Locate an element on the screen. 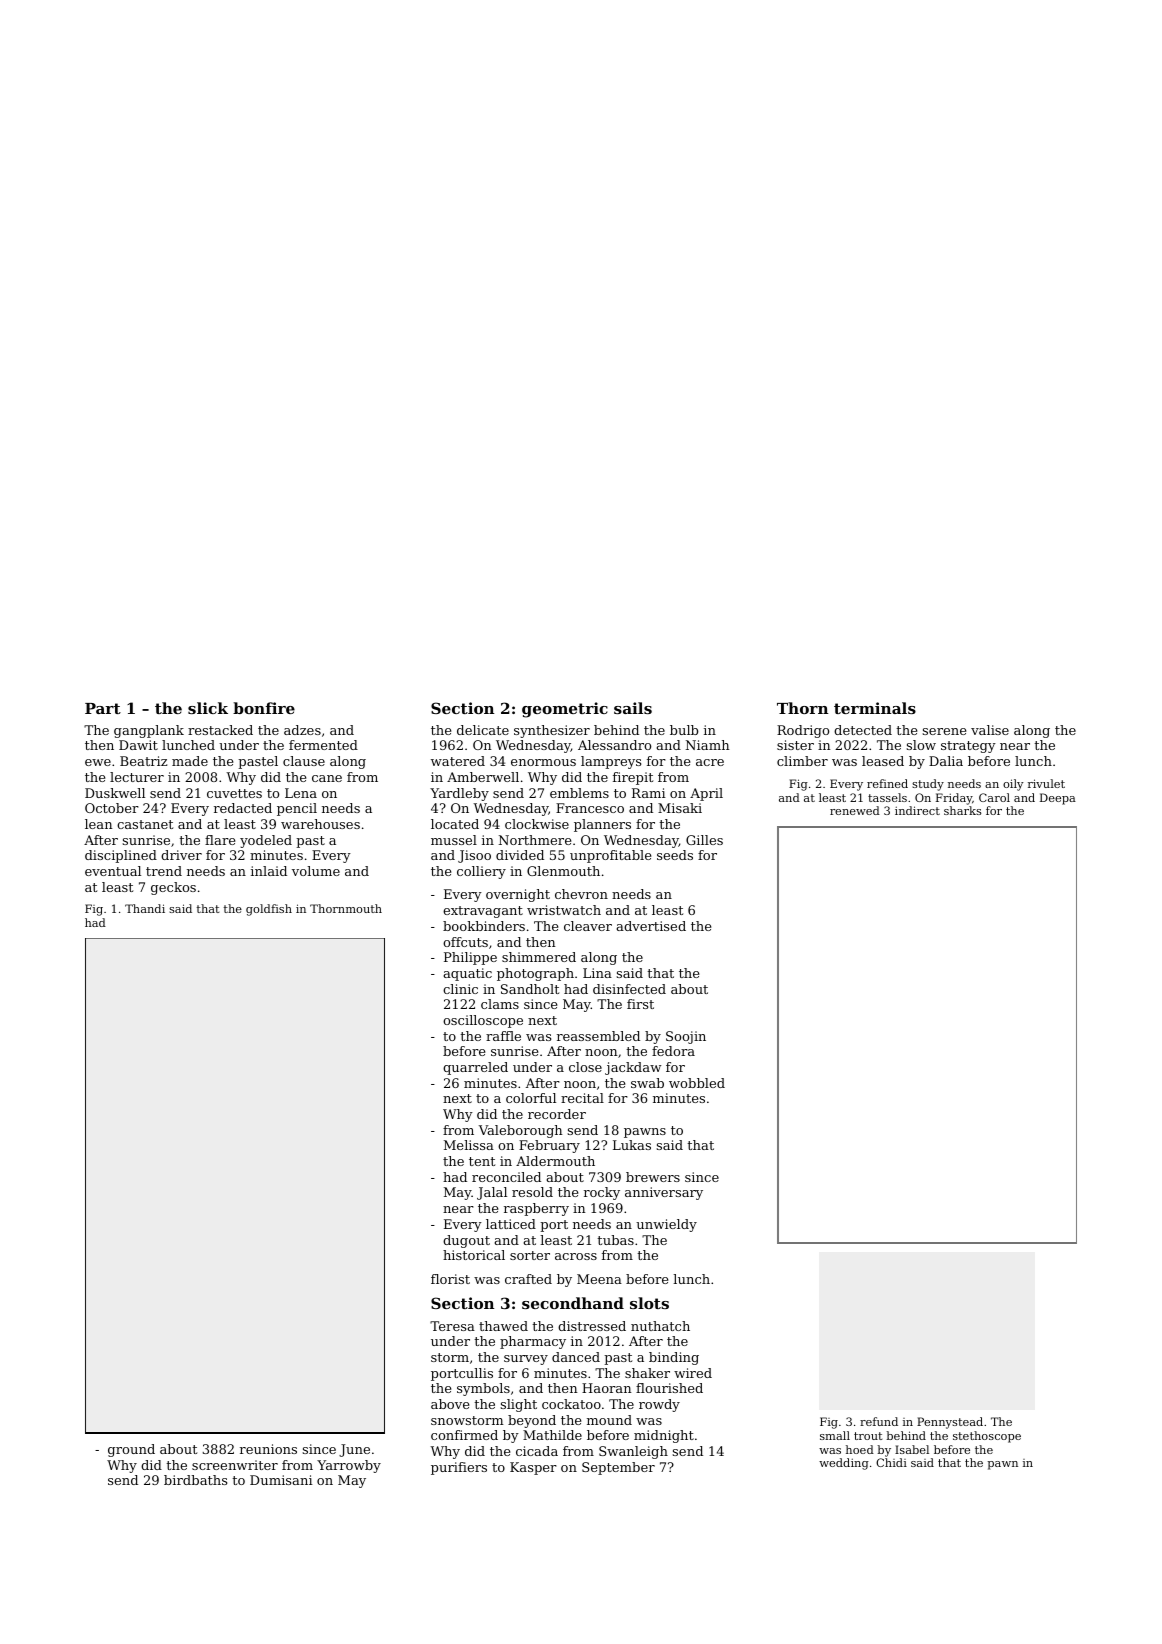 The width and height of the screenshot is (1162, 1644). wobbled is located at coordinates (697, 1083).
